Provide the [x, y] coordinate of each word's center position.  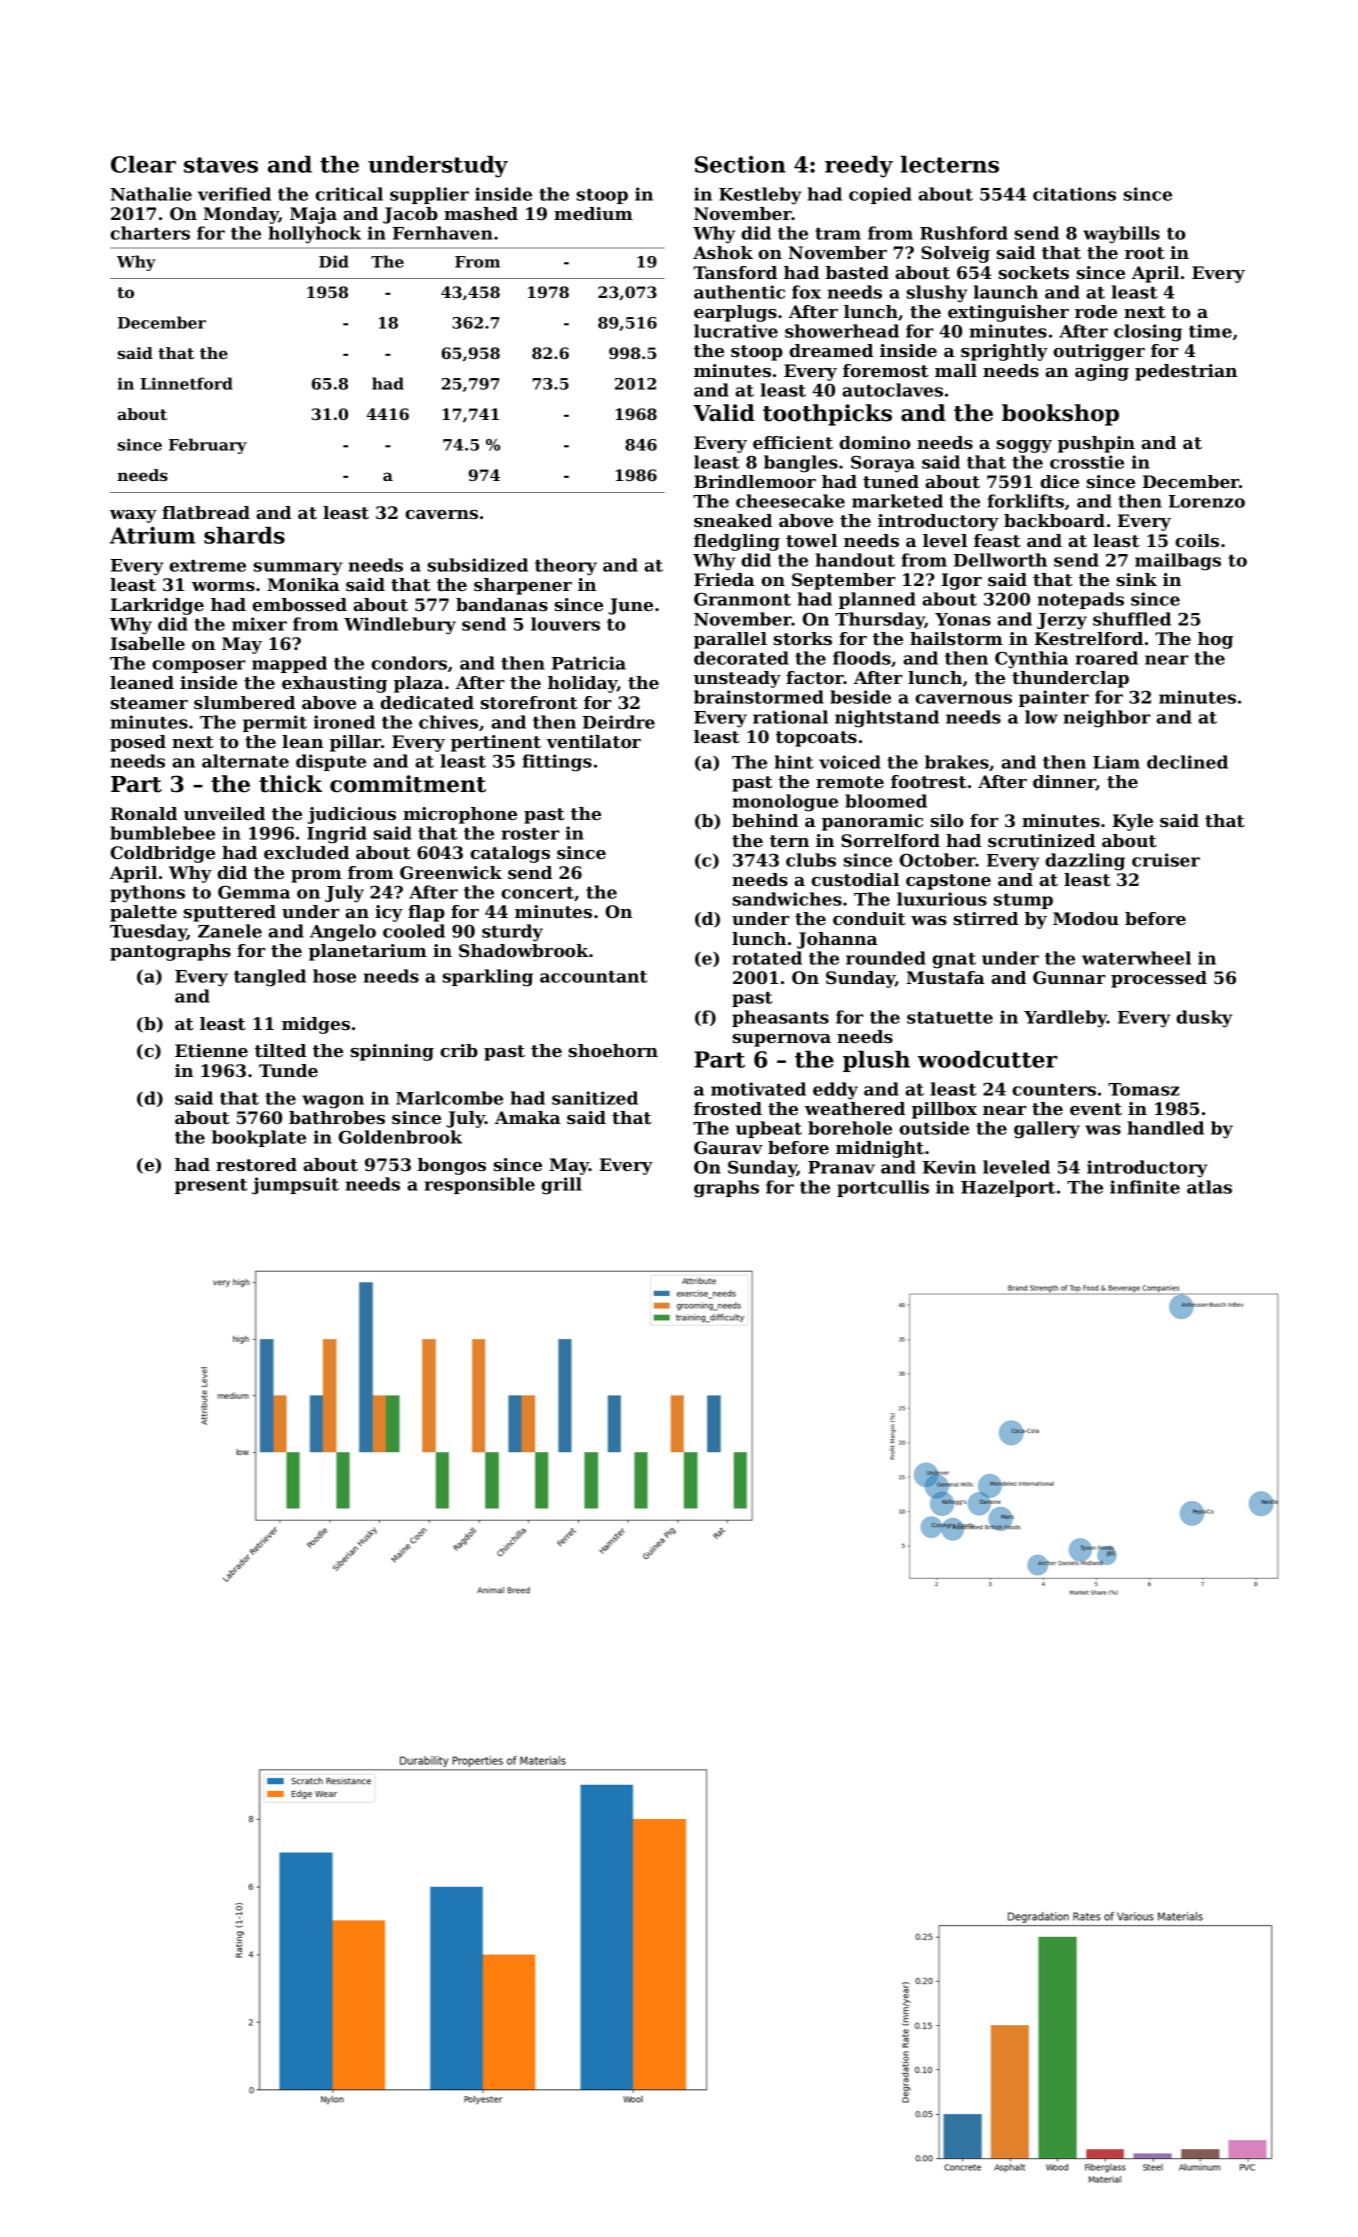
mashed [481, 213]
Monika [303, 584]
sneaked [733, 520]
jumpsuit [295, 1186]
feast [997, 540]
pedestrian [1186, 372]
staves [221, 165]
